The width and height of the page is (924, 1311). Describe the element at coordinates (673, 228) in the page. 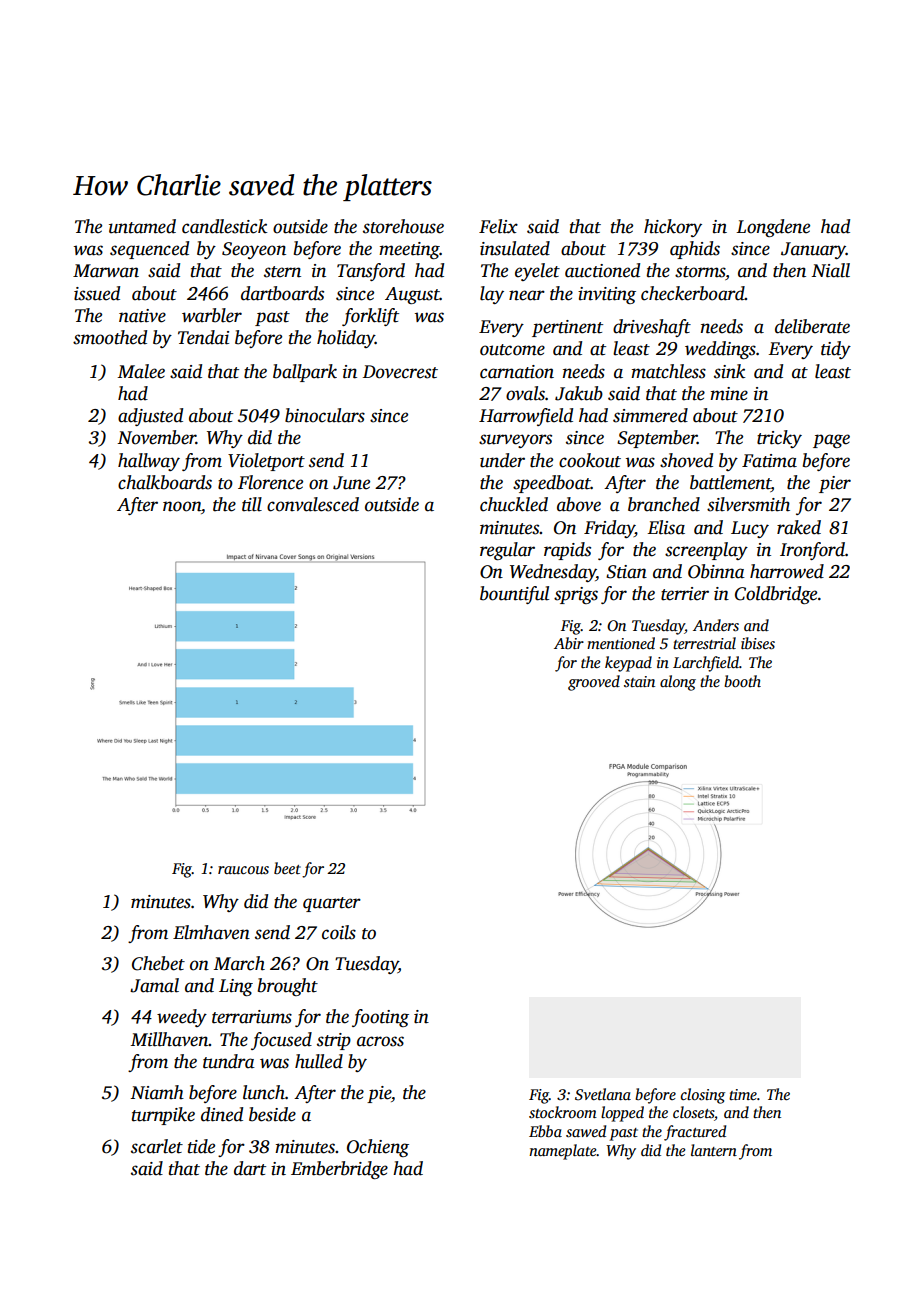

I see `hickory` at that location.
